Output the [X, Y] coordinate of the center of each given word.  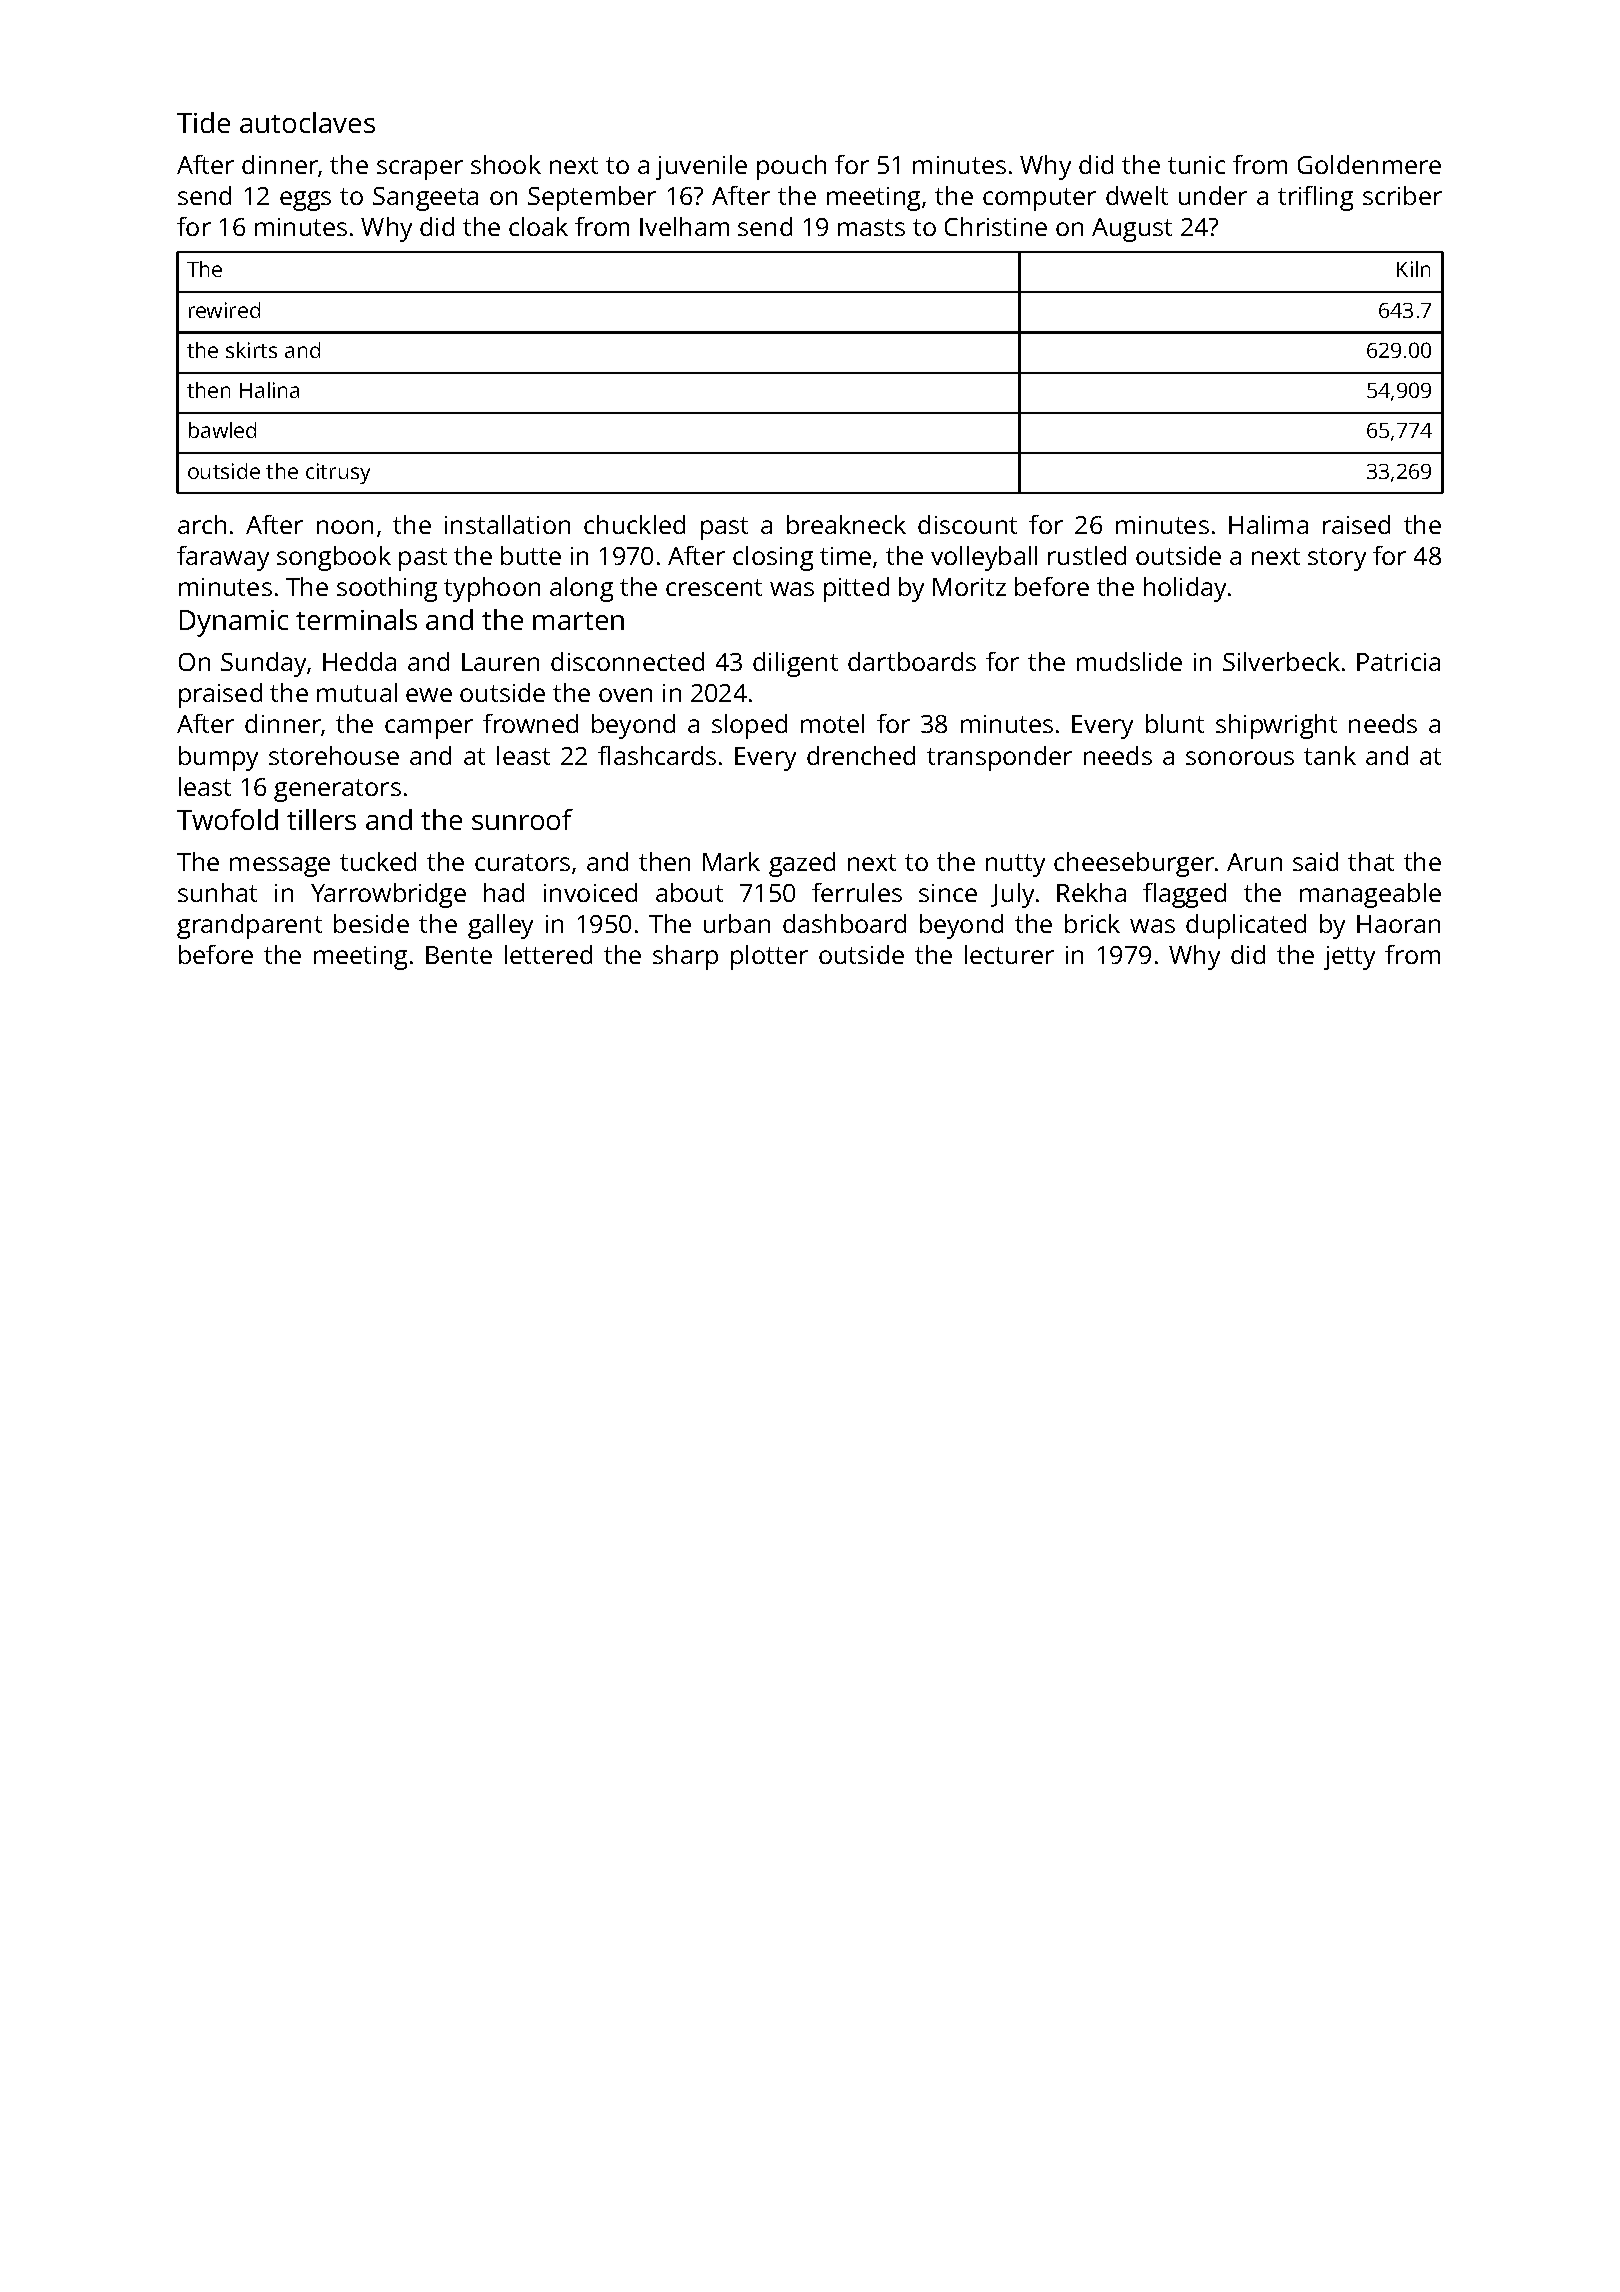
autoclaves [307, 122]
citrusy [338, 473]
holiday [1185, 589]
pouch [791, 167]
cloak [538, 226]
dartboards [912, 661]
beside [371, 923]
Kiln [1413, 269]
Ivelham [684, 226]
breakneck [846, 524]
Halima [1268, 524]
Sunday [263, 664]
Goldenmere [1369, 164]
